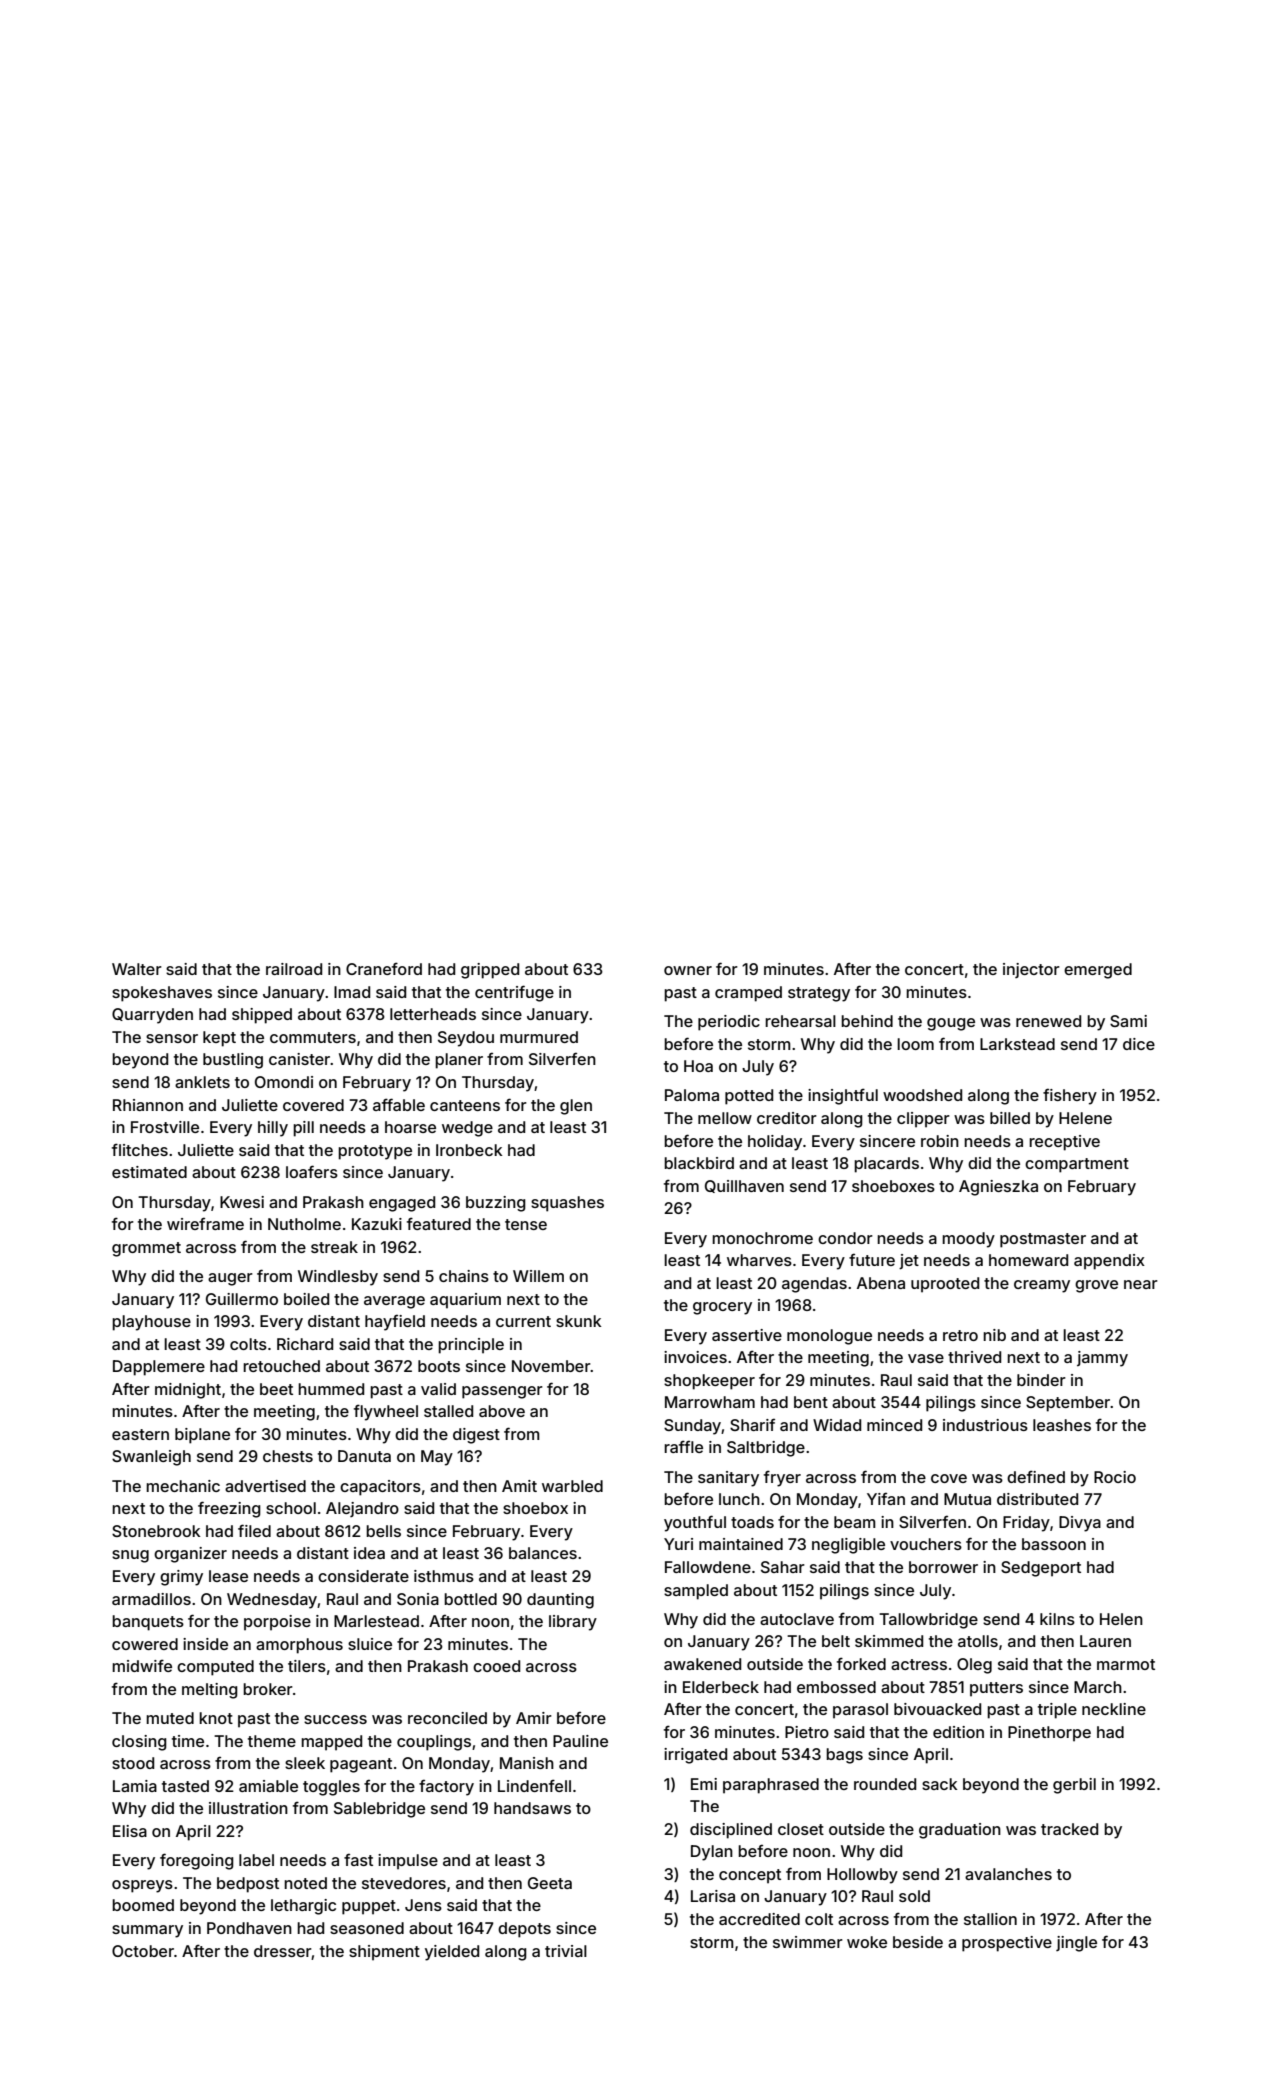 This screenshot has width=1273, height=2096. What do you see at coordinates (502, 1392) in the screenshot?
I see `passenger` at bounding box center [502, 1392].
